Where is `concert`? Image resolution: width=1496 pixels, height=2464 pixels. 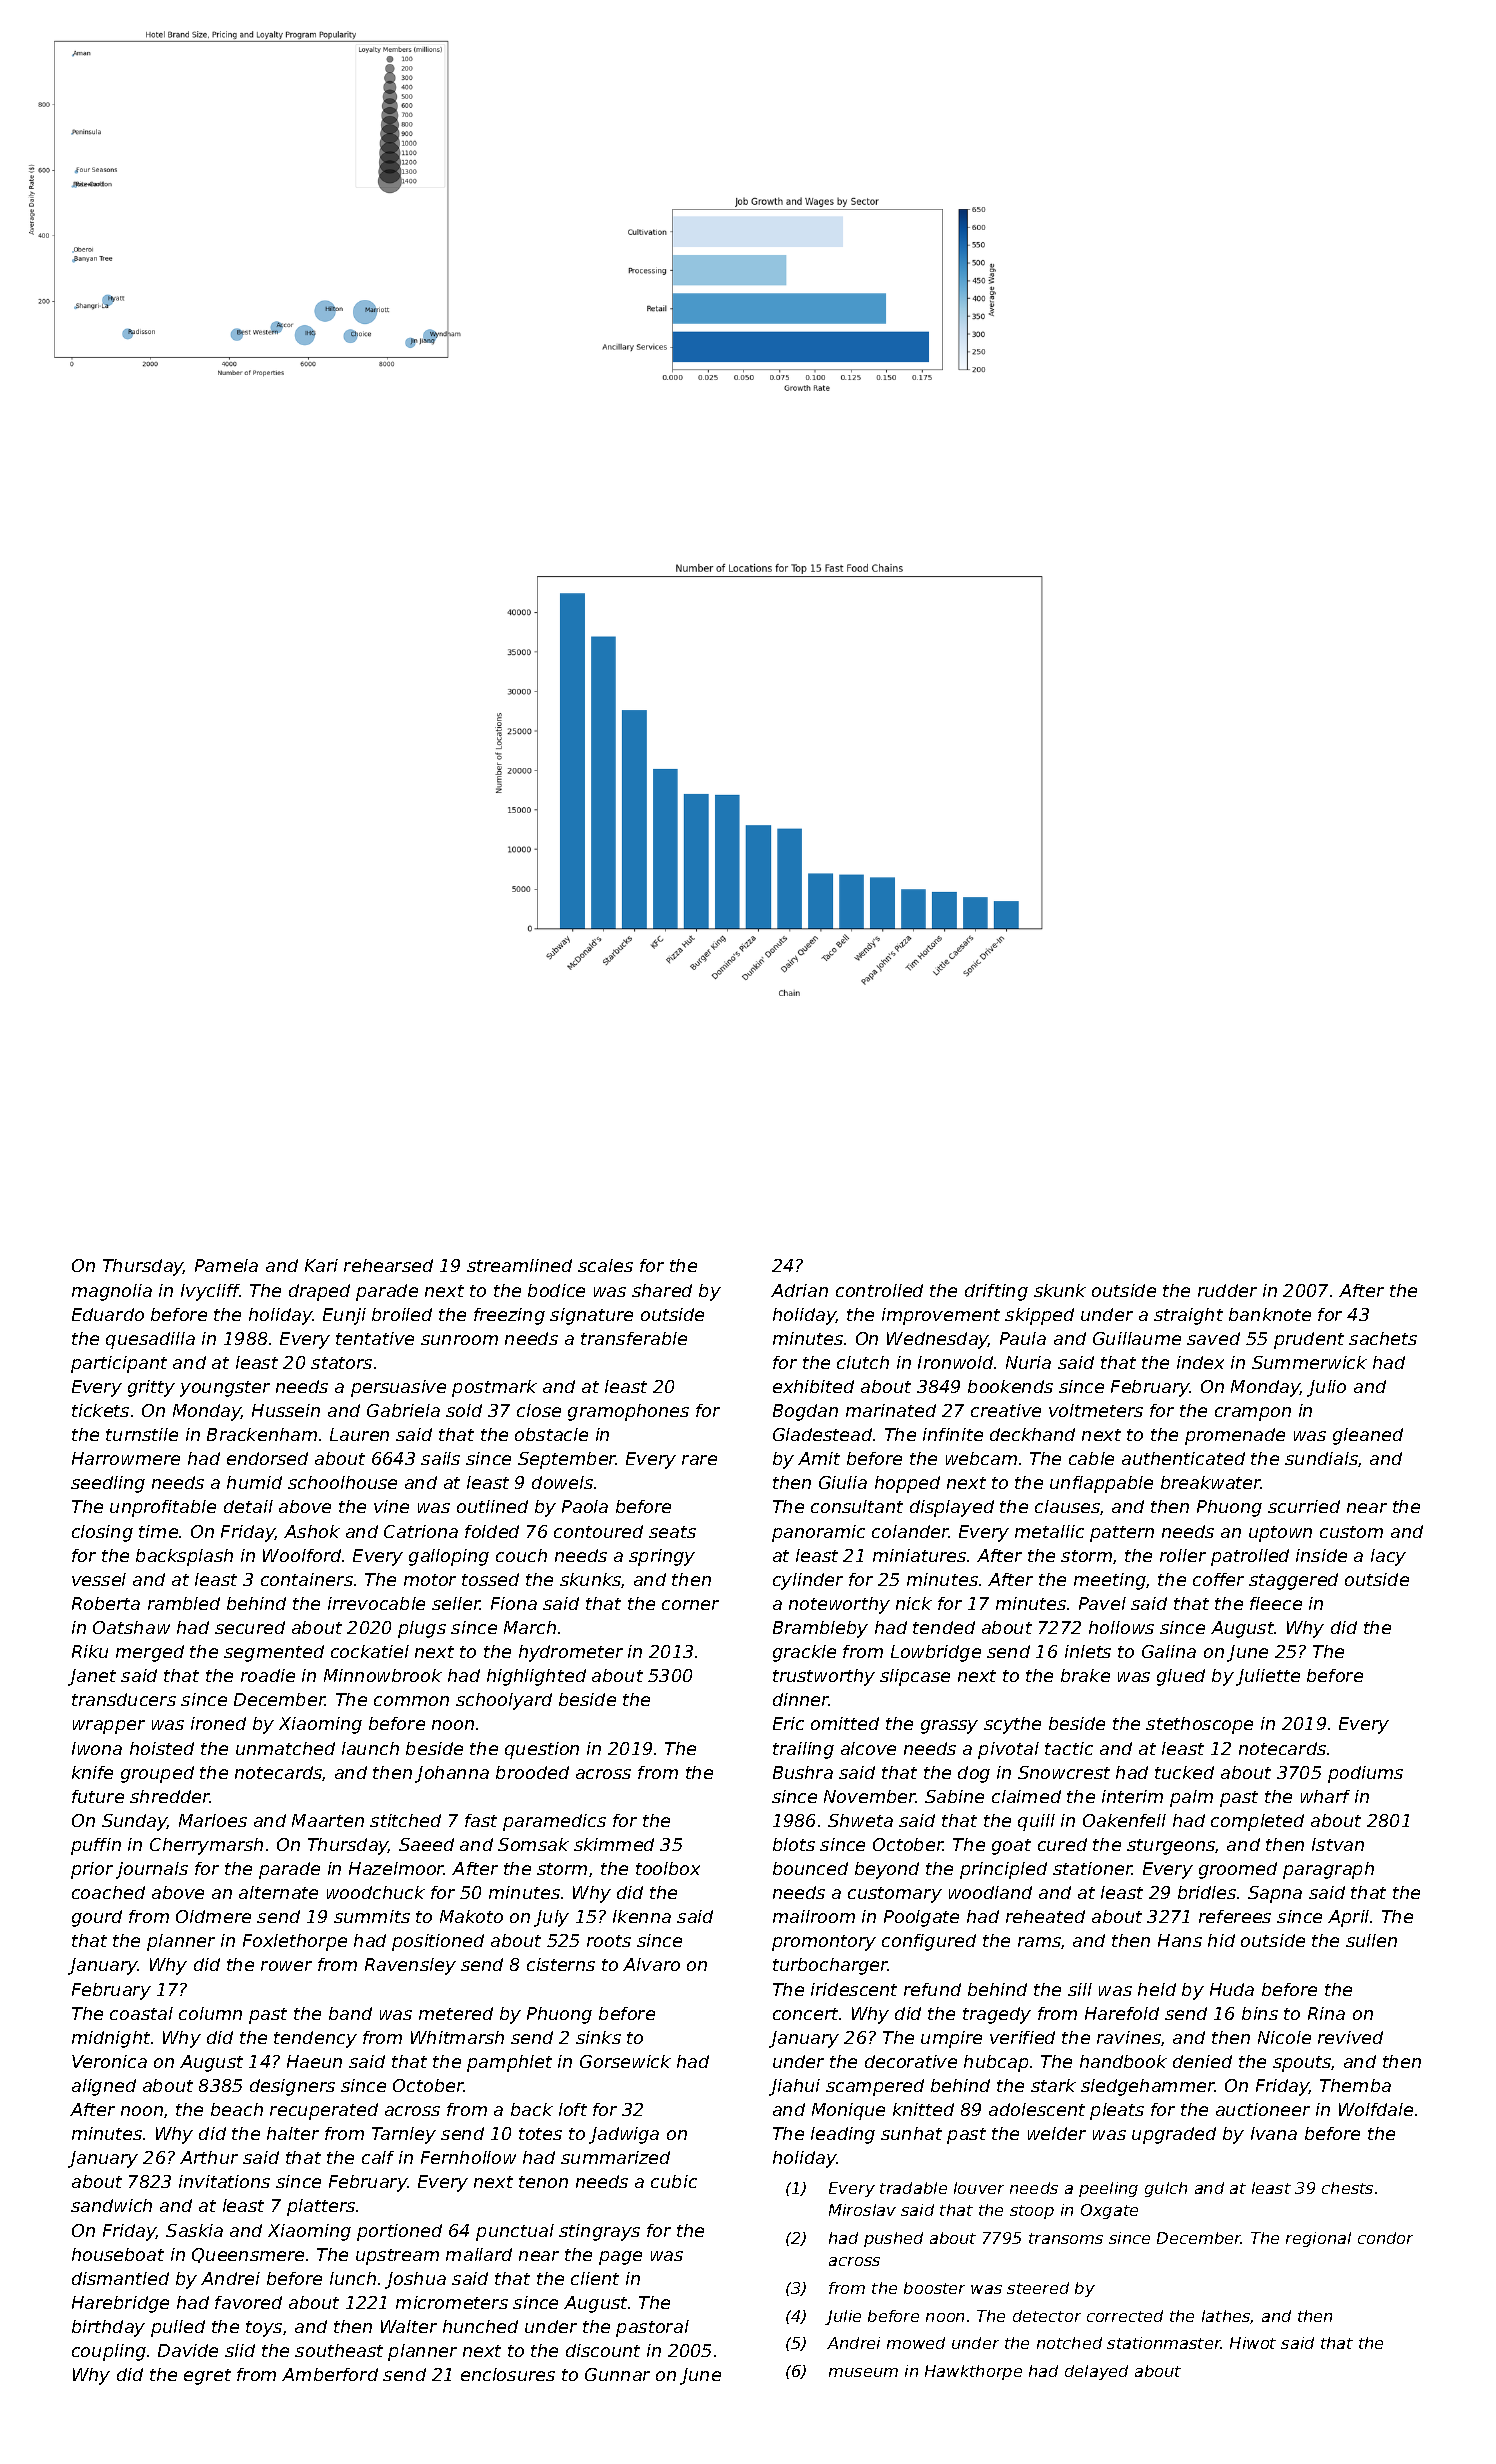 concert is located at coordinates (806, 2014).
